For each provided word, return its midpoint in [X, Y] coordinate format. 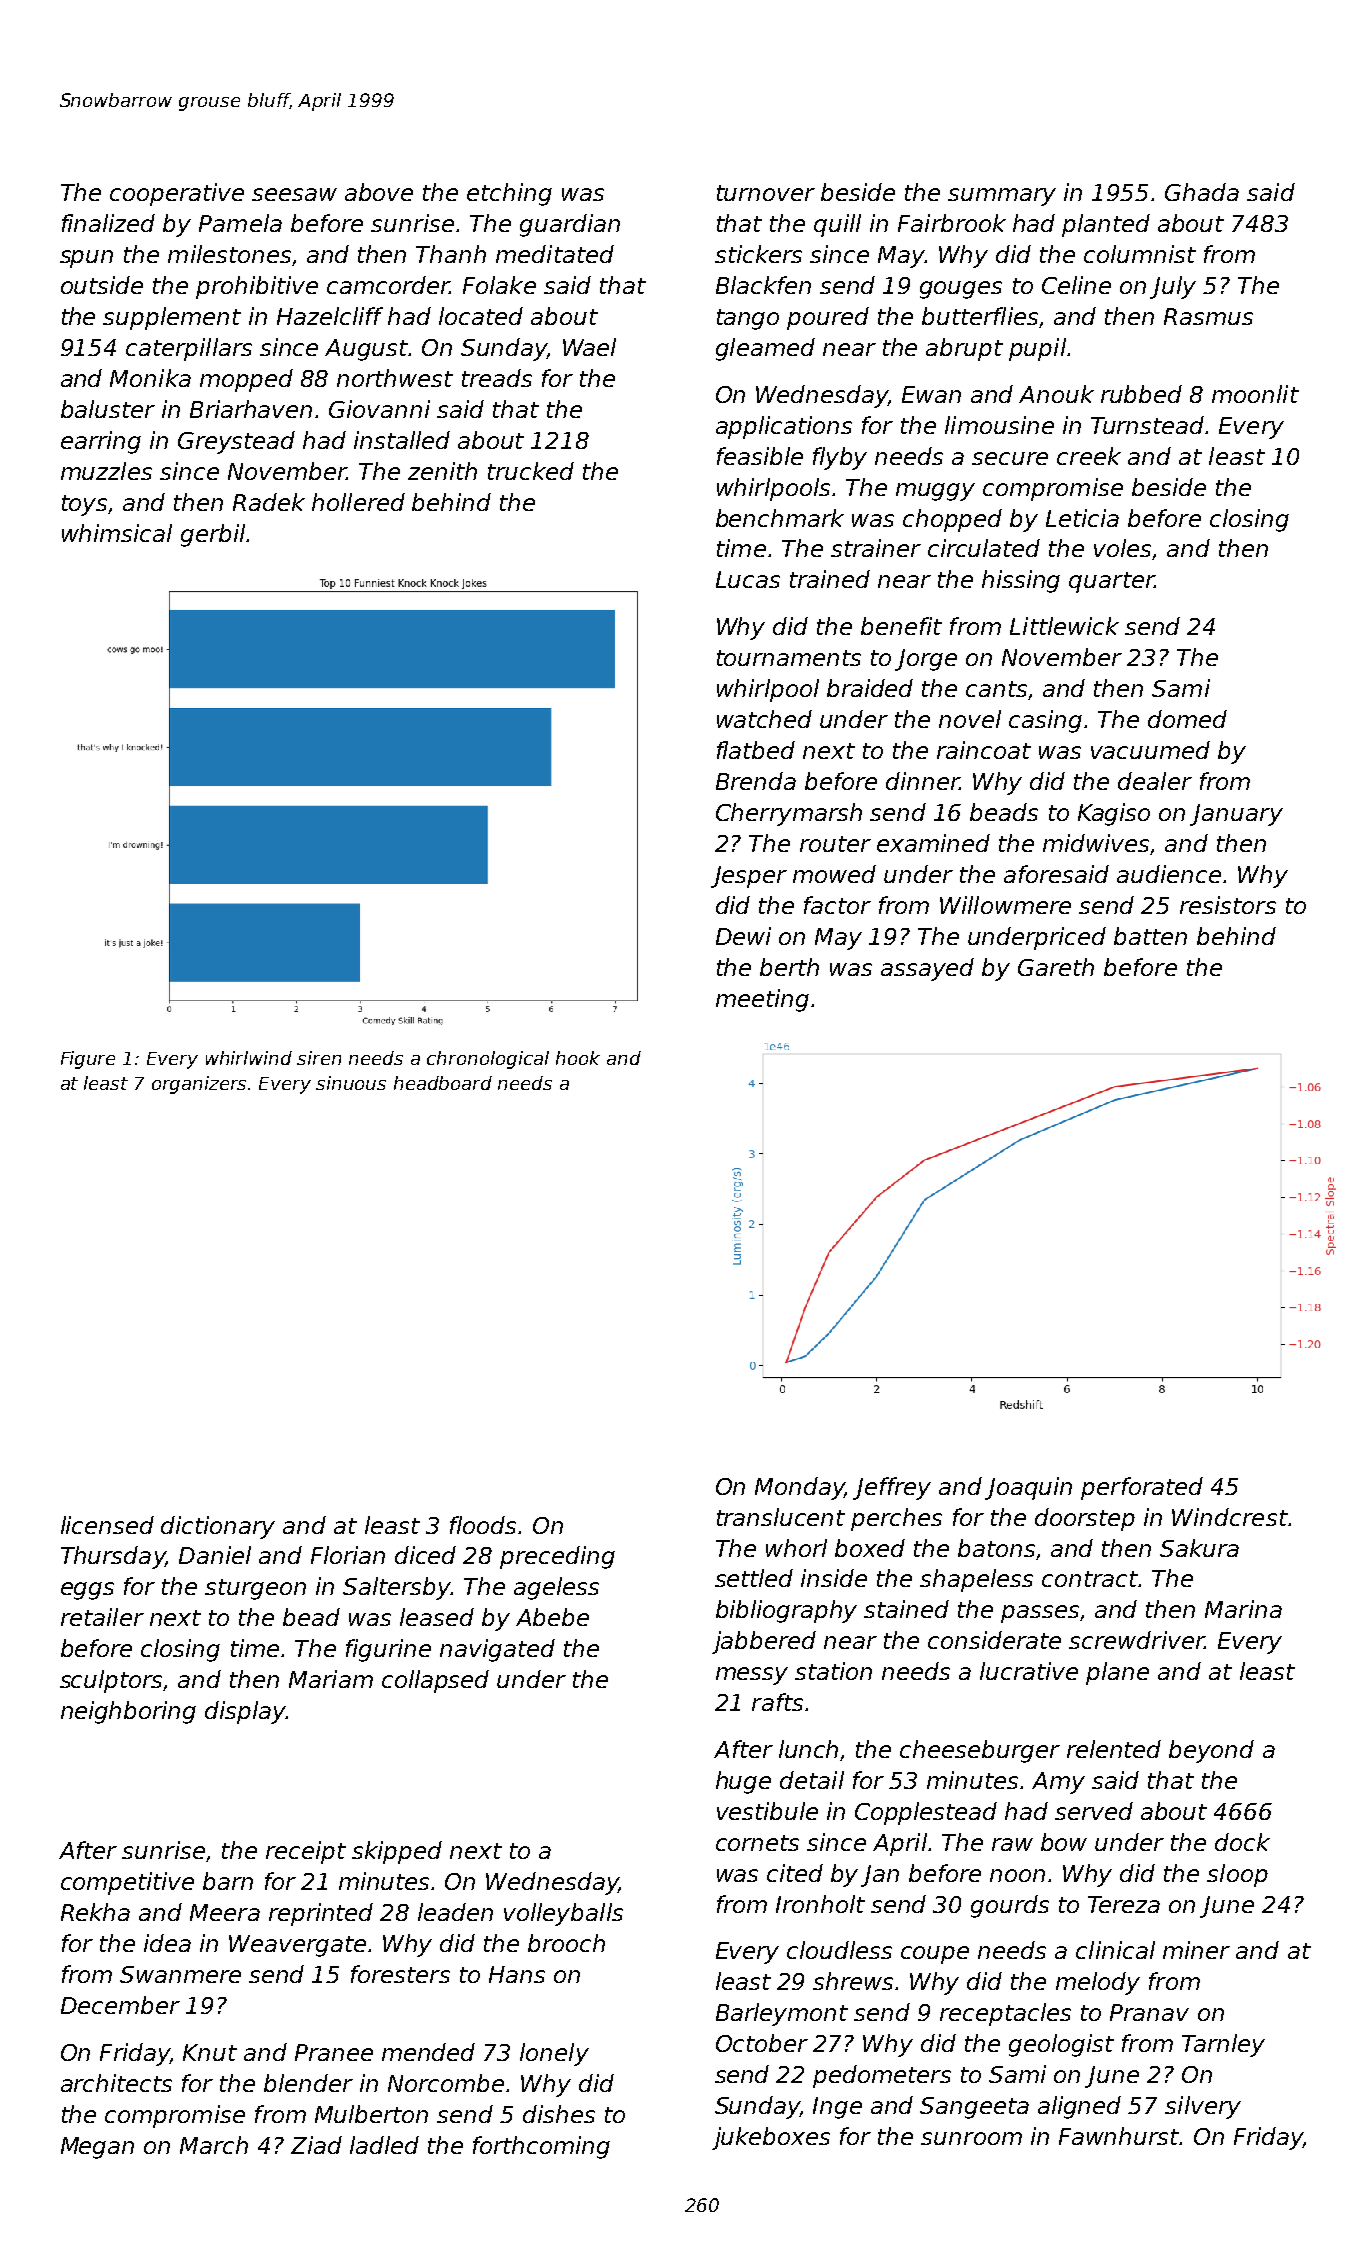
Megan [97, 2148]
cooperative [177, 194]
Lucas [748, 579]
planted [1106, 225]
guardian [570, 225]
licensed [107, 1525]
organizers [199, 1085]
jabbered [764, 1642]
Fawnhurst [1119, 2136]
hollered [358, 502]
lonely [554, 2054]
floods [483, 1525]
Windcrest [1230, 1517]
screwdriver [1136, 1640]
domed [1187, 719]
